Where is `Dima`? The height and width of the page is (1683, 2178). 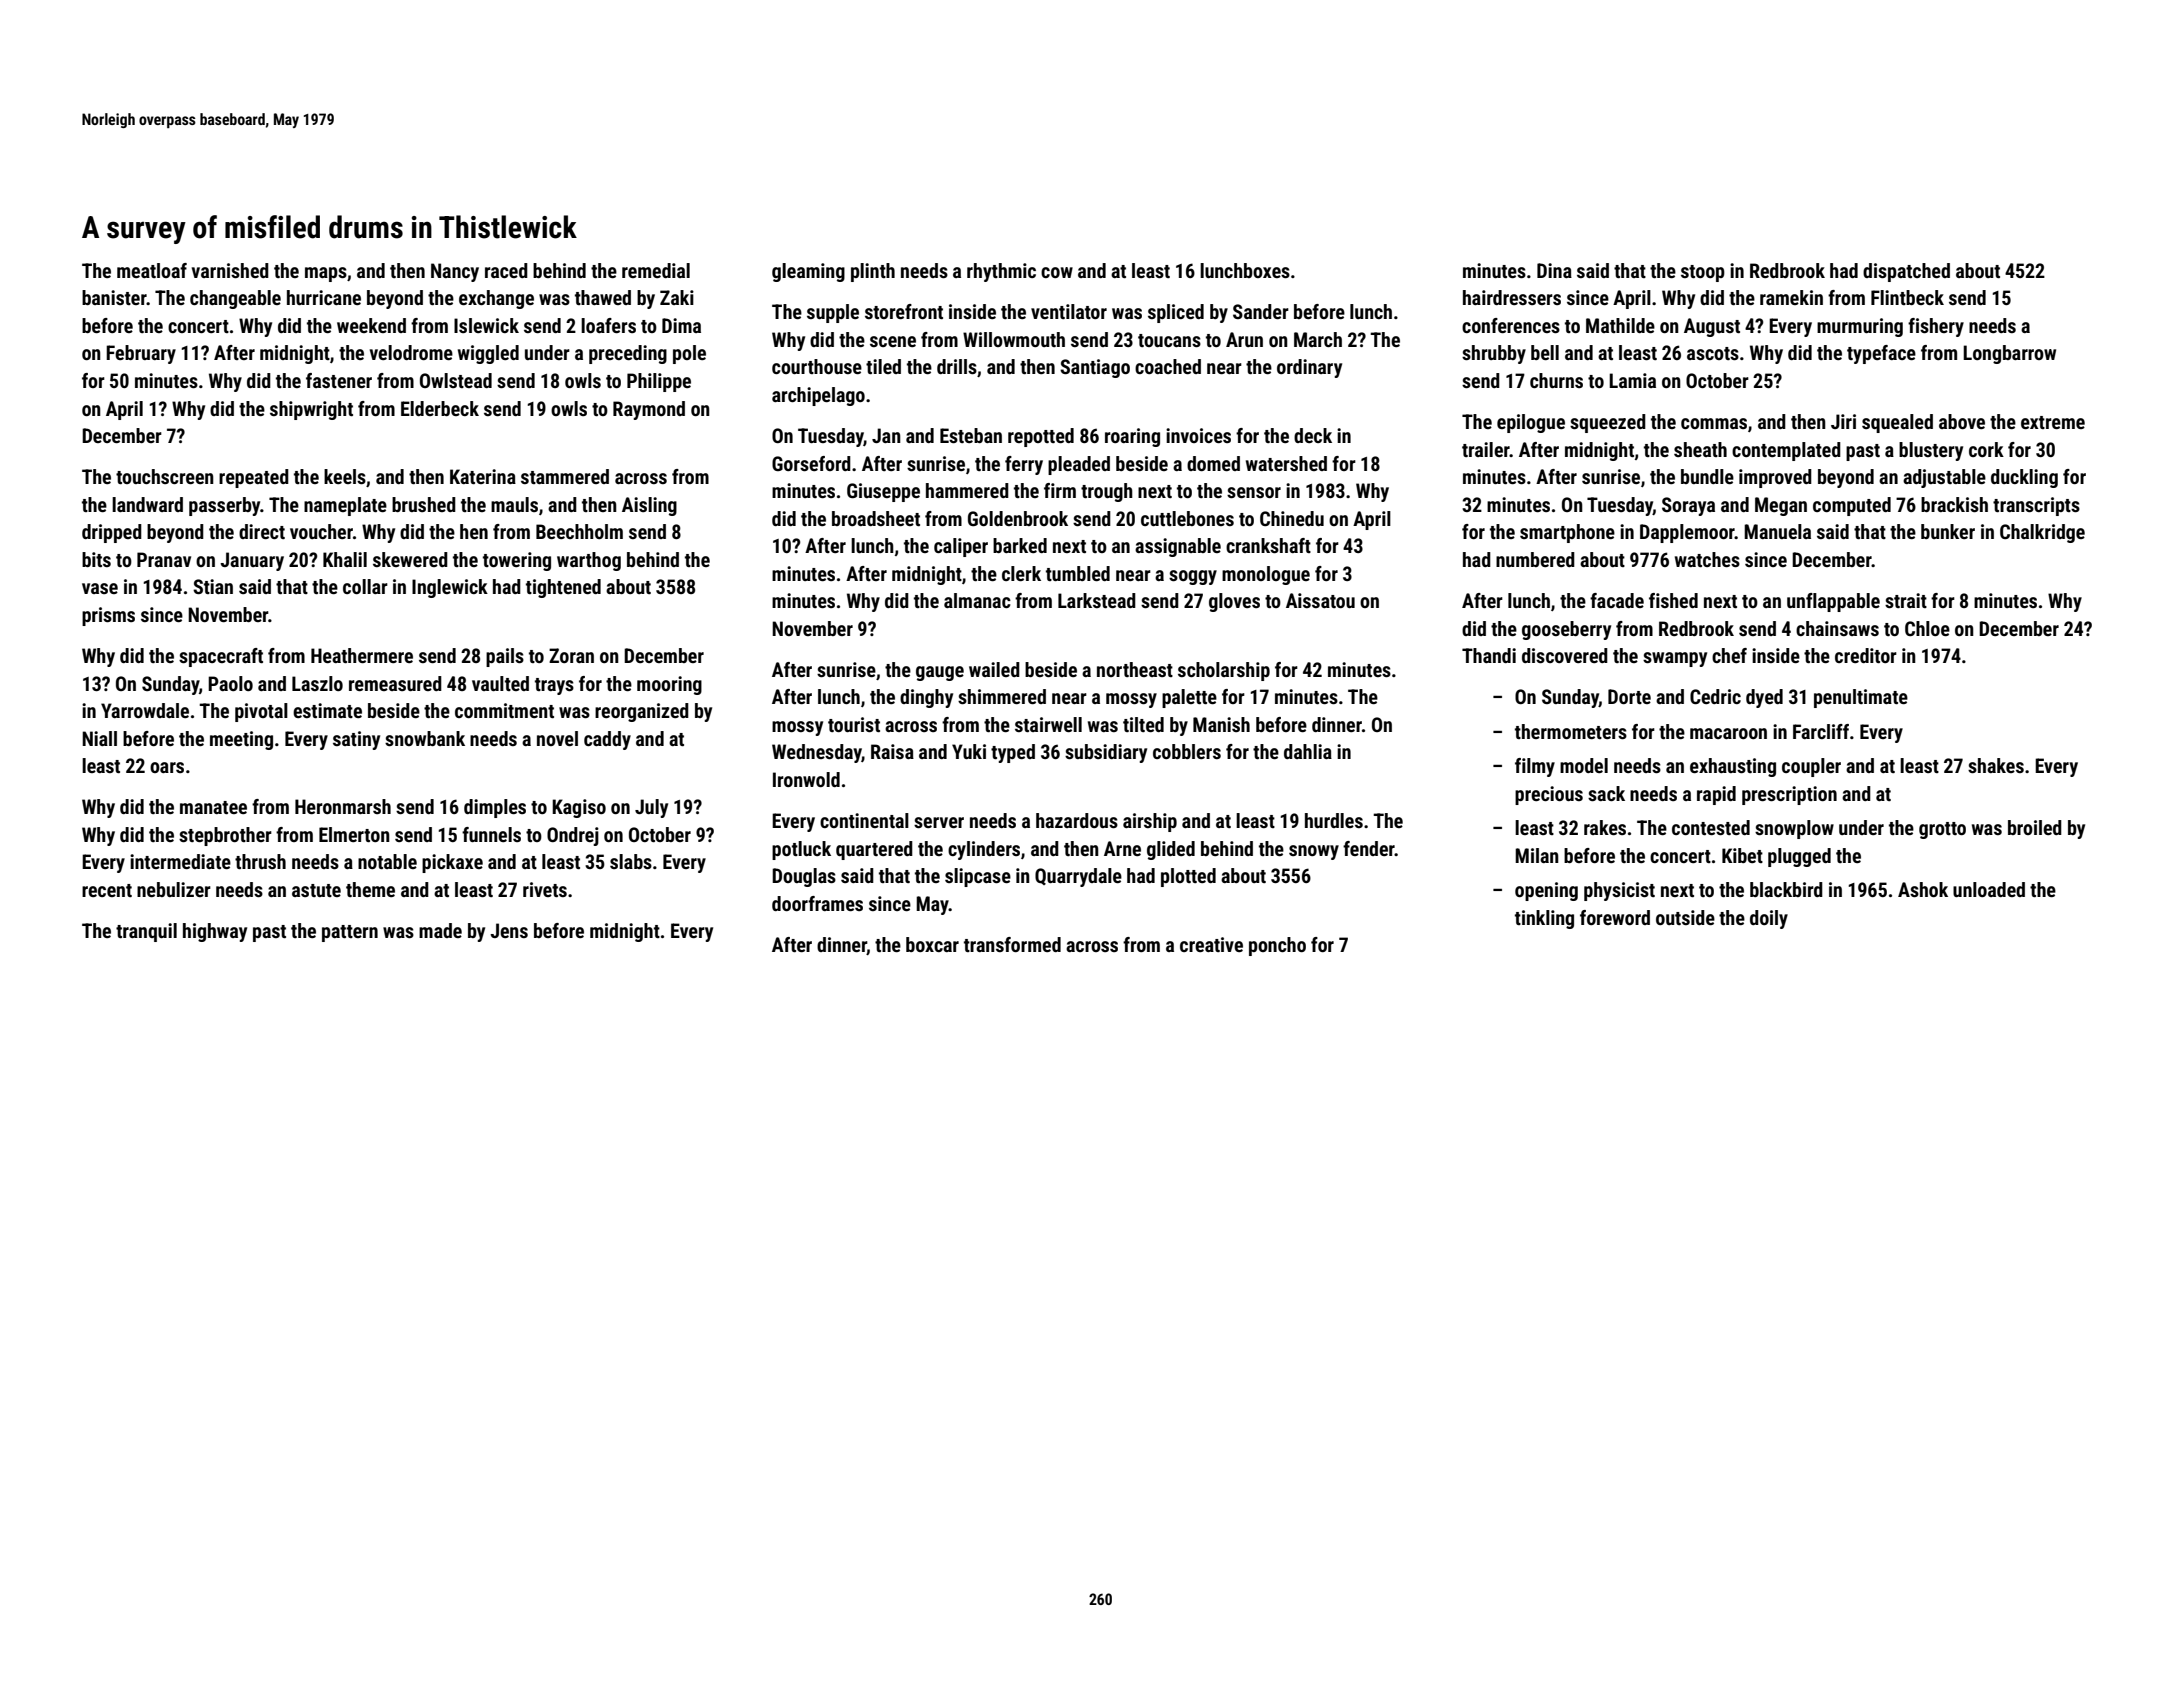
Dima is located at coordinates (681, 325).
